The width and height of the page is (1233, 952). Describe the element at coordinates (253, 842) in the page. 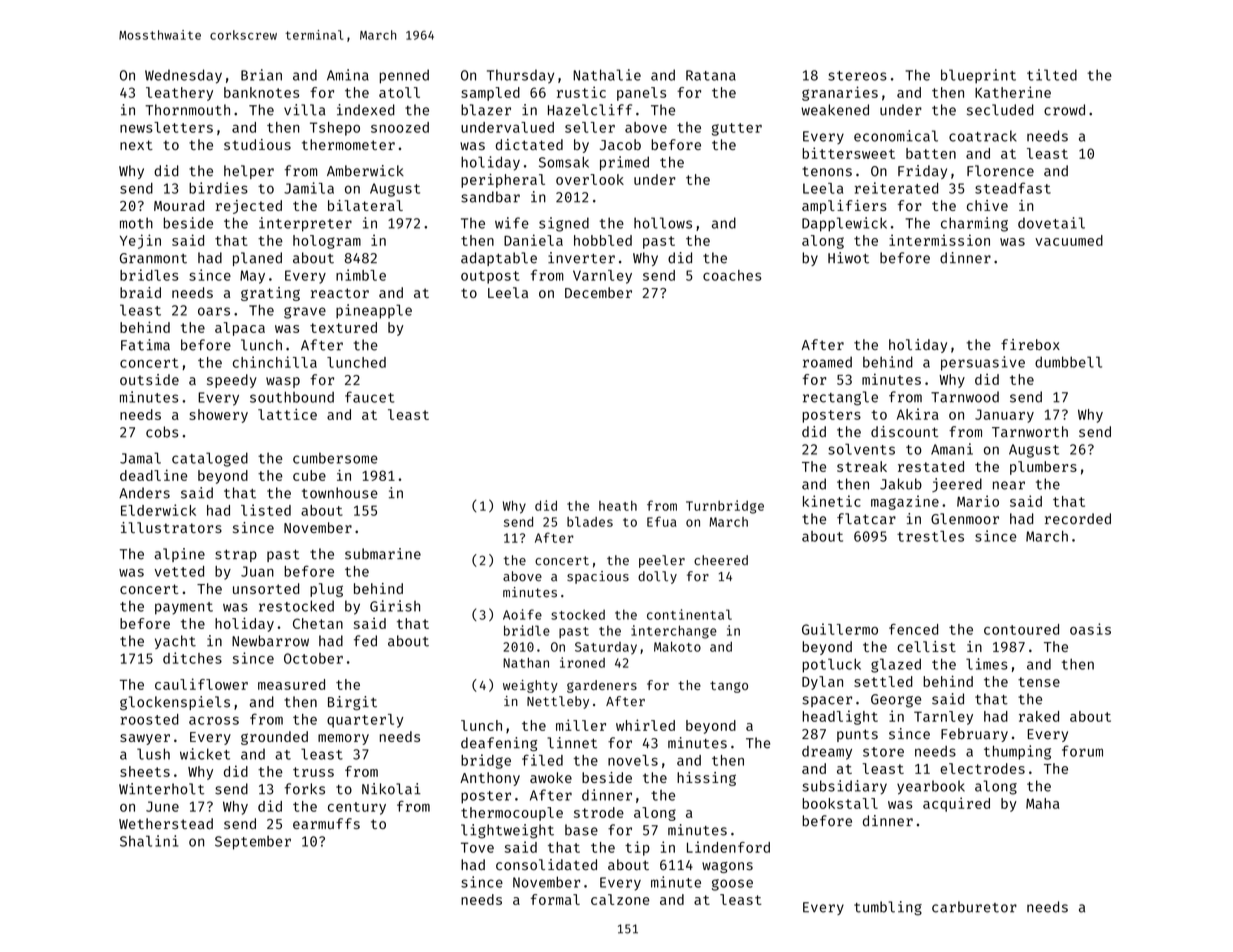

I see `September` at that location.
